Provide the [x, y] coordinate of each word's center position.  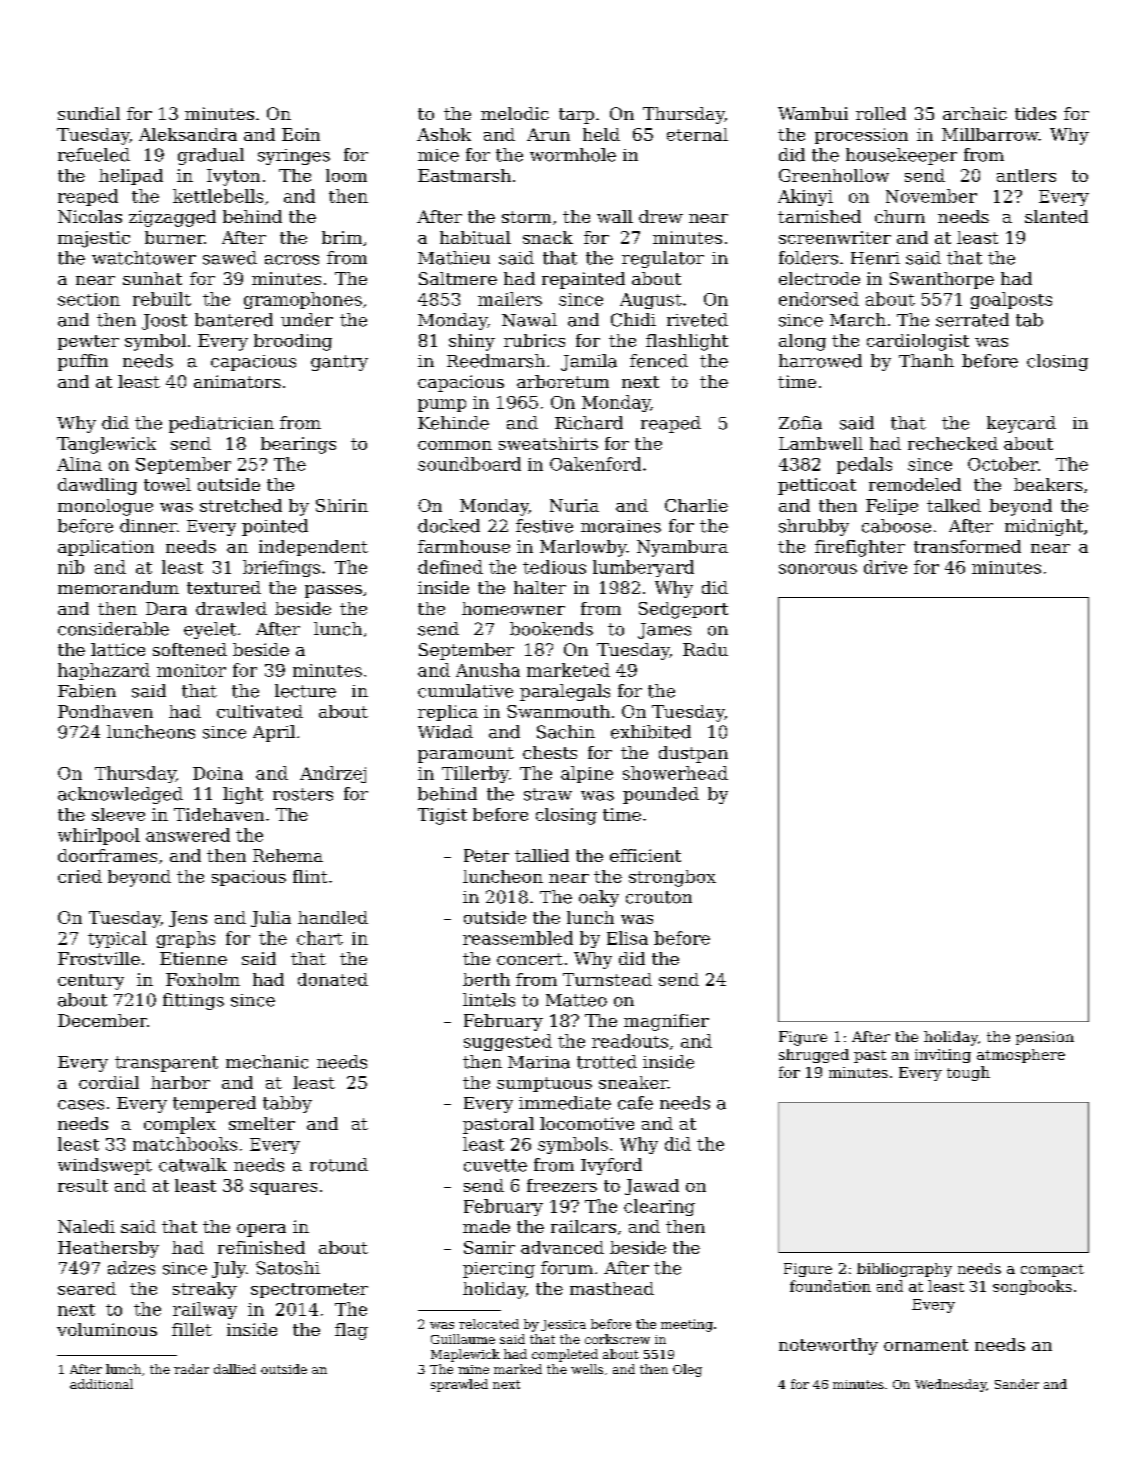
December [102, 1020]
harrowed [820, 361]
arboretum [563, 381]
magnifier [666, 1022]
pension [1045, 1038]
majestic [94, 239]
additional [101, 1384]
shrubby [814, 527]
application [106, 548]
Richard [589, 423]
